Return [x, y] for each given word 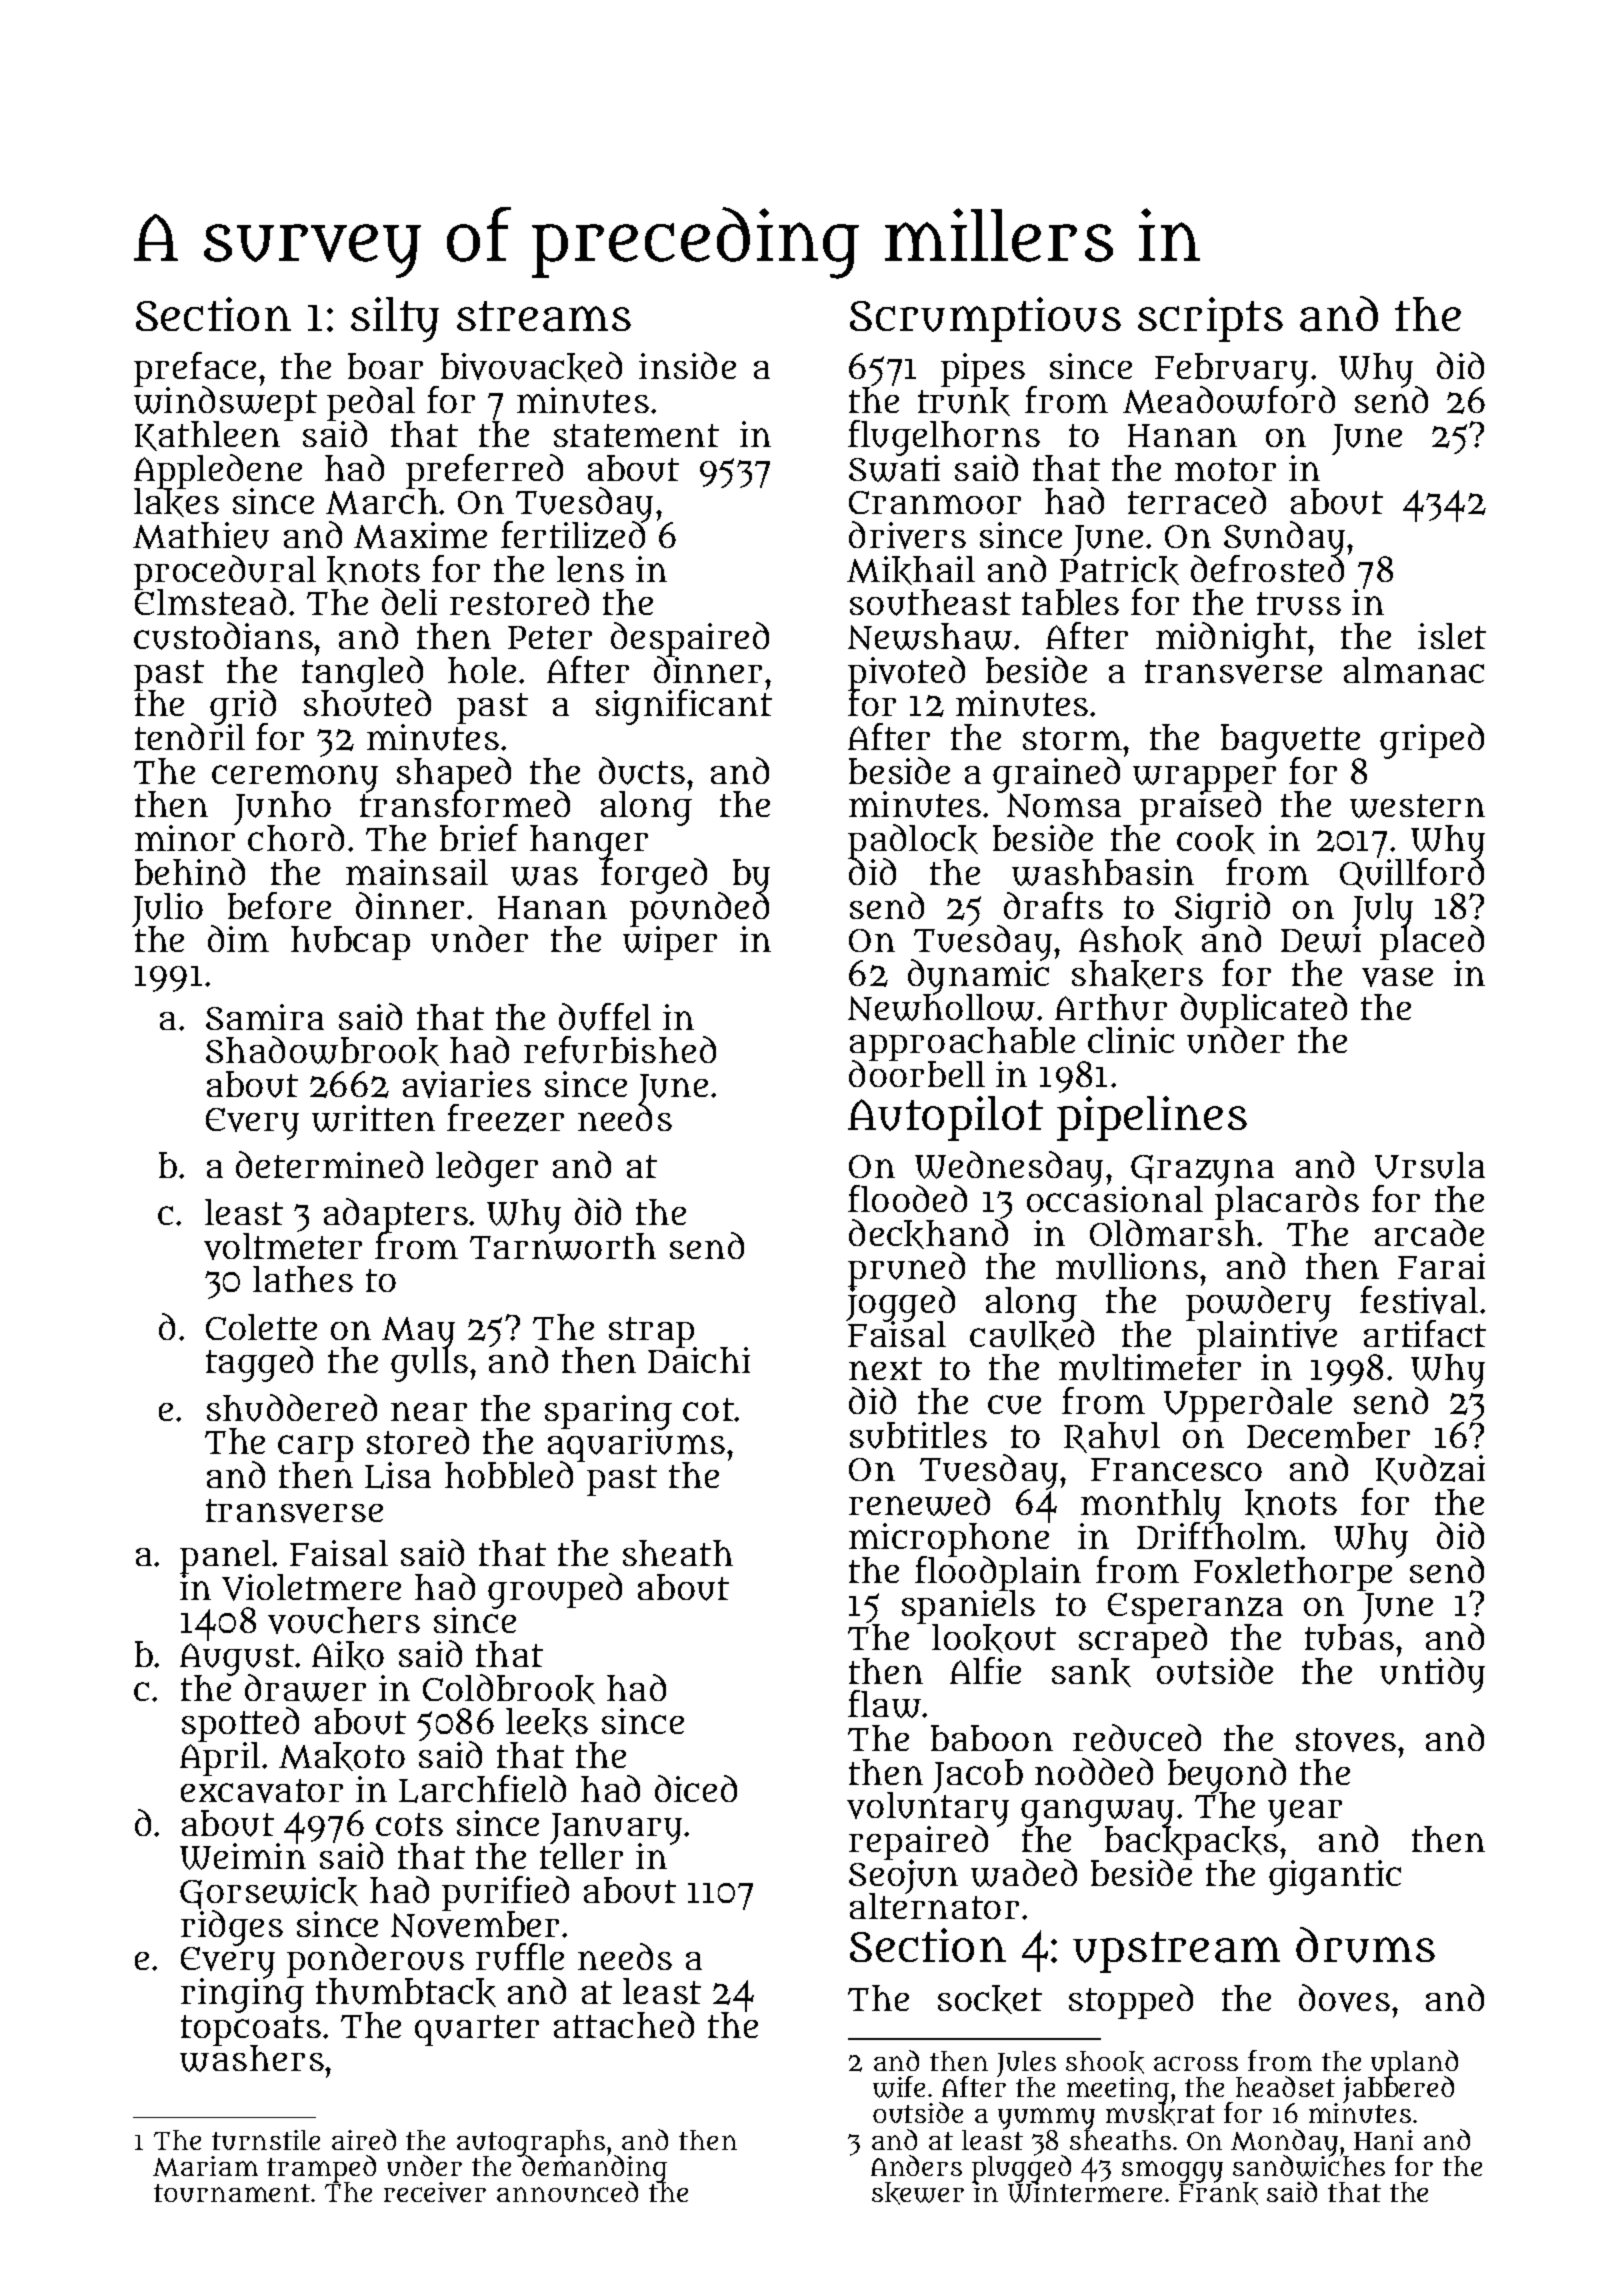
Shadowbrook [322, 1051]
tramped [321, 2169]
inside [687, 365]
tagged [259, 1364]
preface [195, 370]
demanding [593, 2169]
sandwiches [1309, 2166]
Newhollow [941, 1008]
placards [1287, 1203]
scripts [1210, 319]
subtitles [918, 1435]
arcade [1429, 1232]
